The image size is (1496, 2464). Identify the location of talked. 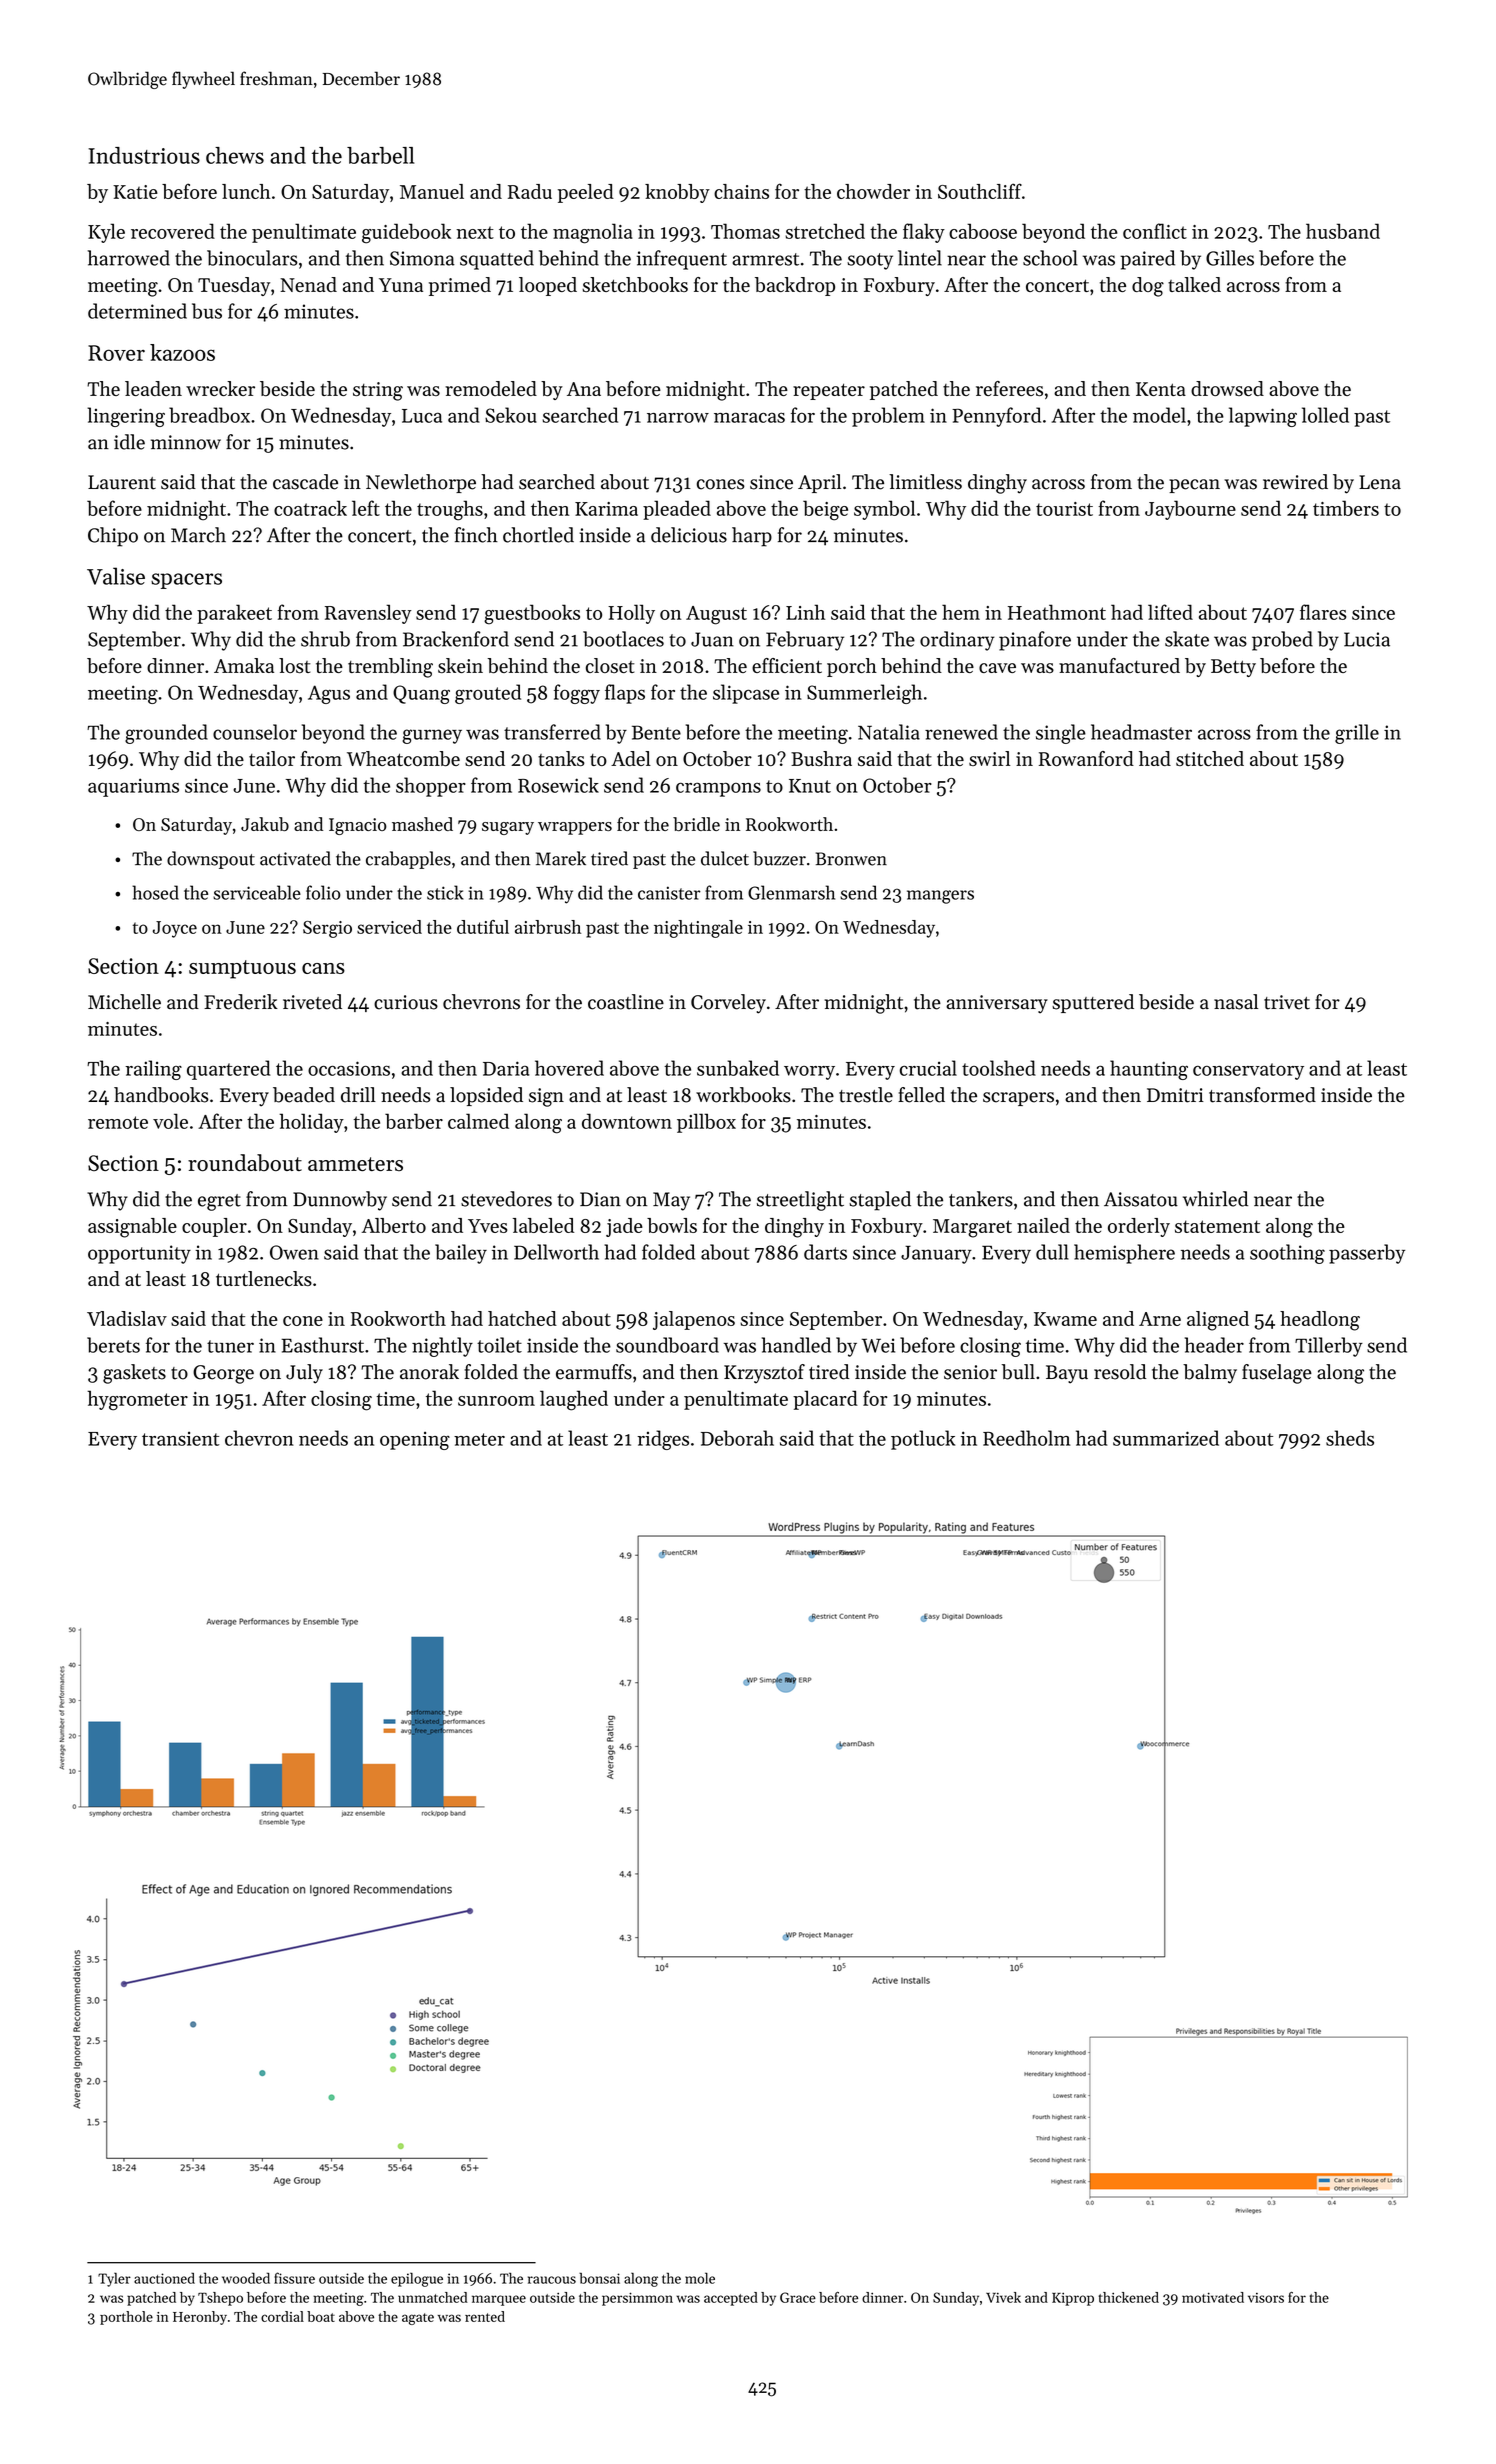
(1194, 284).
